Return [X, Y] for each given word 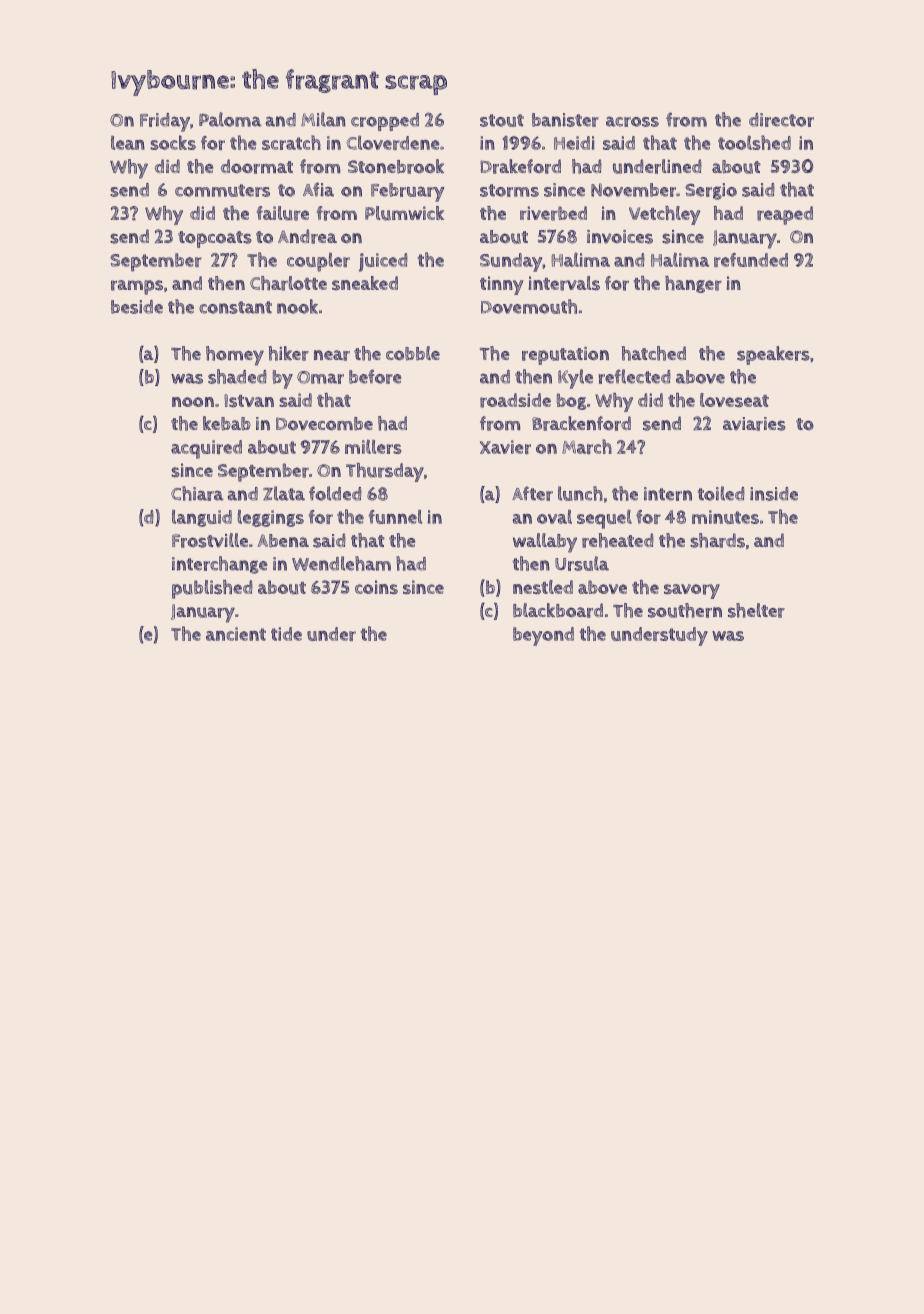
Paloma [230, 119]
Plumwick [404, 213]
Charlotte [288, 283]
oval [554, 517]
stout [502, 120]
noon [193, 402]
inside [774, 494]
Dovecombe [324, 424]
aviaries [754, 424]
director [781, 120]
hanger [693, 284]
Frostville [210, 540]
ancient [236, 634]
